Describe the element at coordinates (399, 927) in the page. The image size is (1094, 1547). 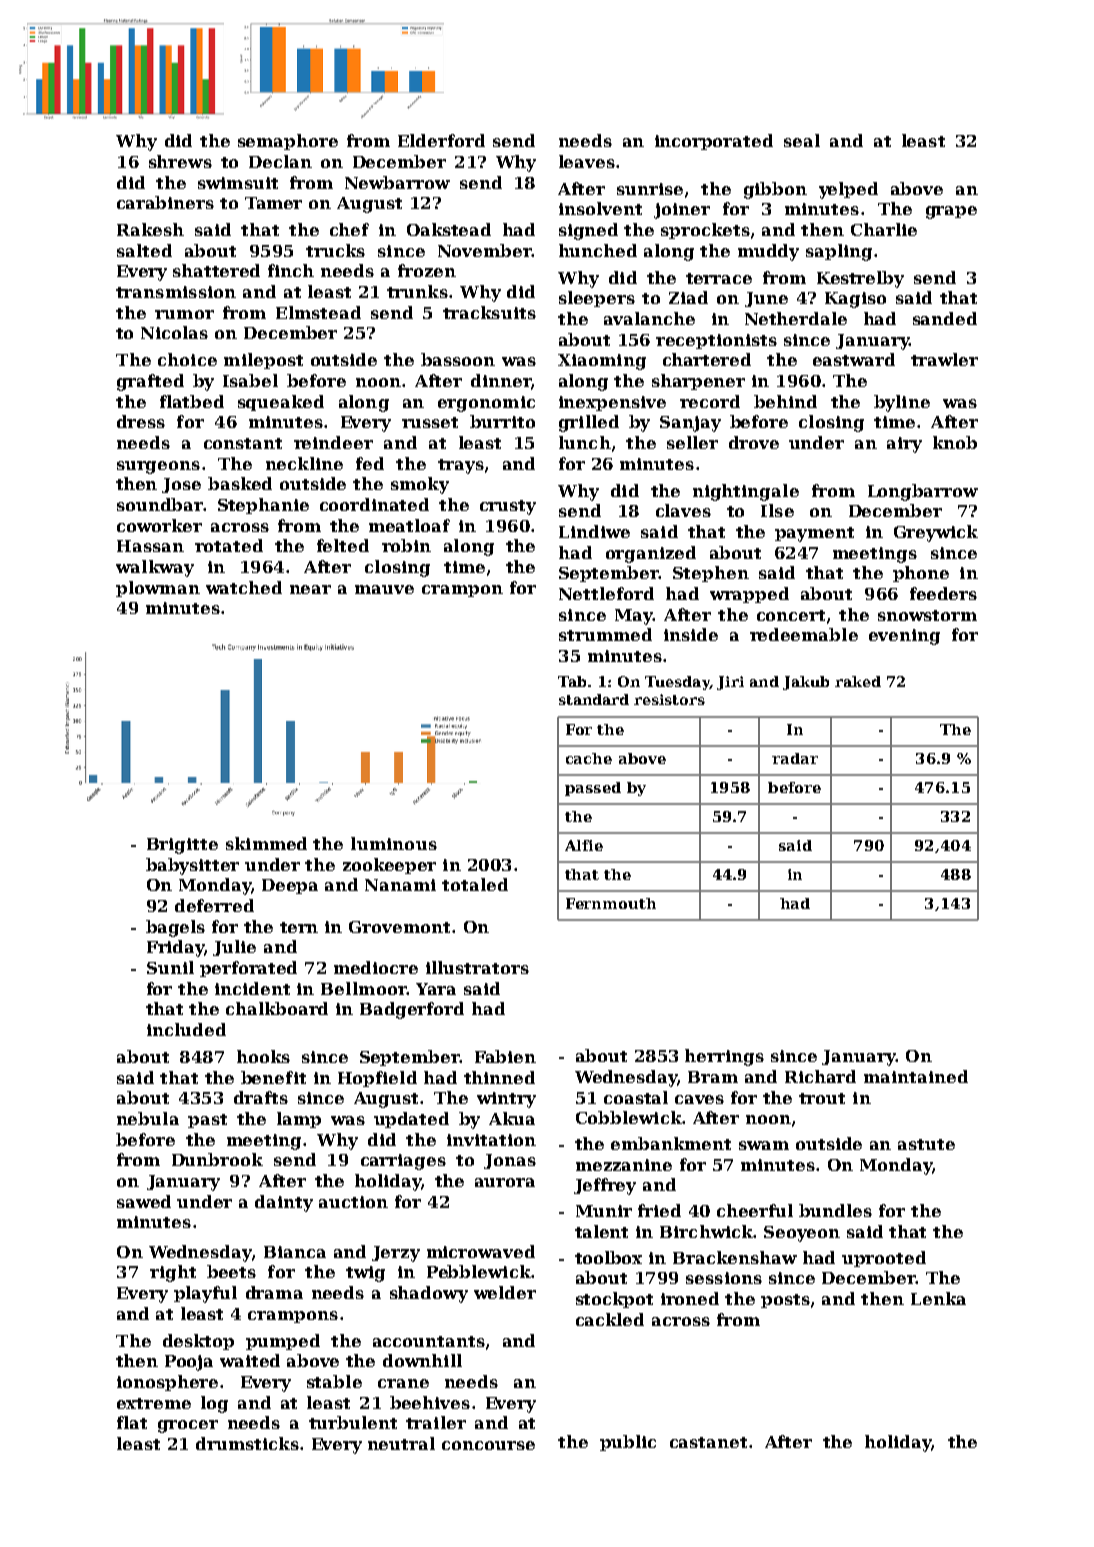
I see `Grovemont` at that location.
